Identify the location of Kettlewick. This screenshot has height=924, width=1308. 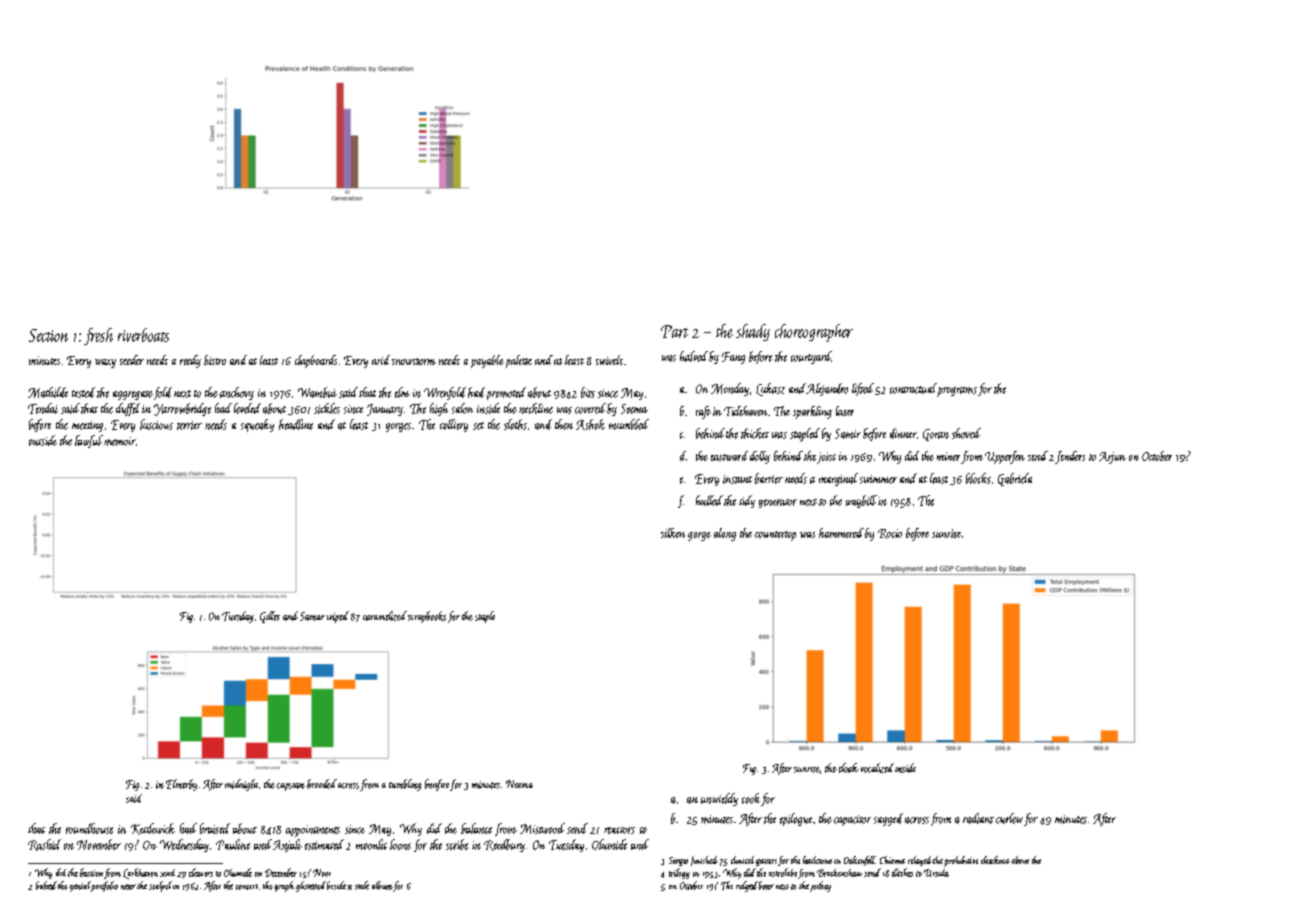
(153, 829).
